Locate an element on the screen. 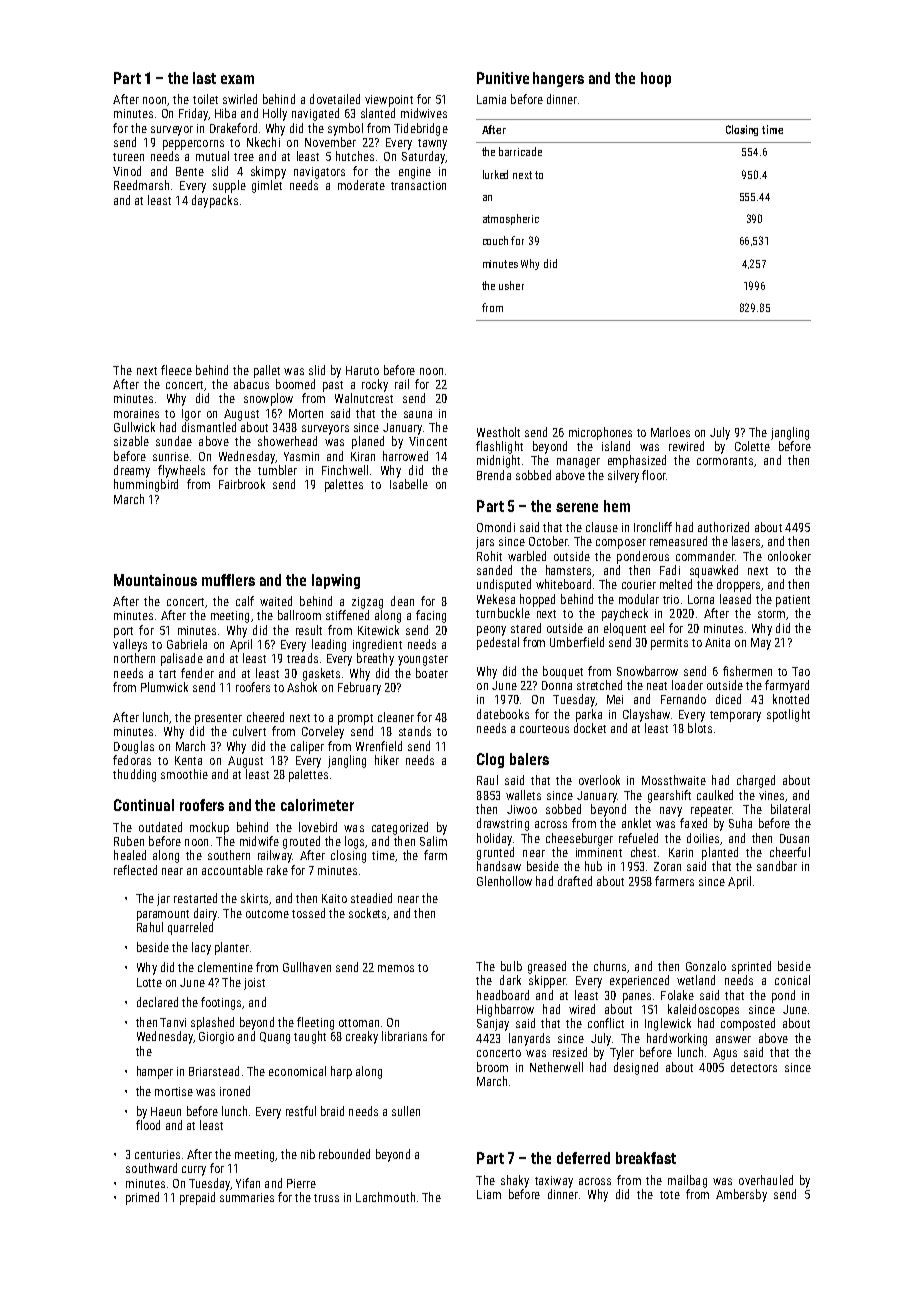 The height and width of the screenshot is (1308, 924). navy is located at coordinates (671, 812).
